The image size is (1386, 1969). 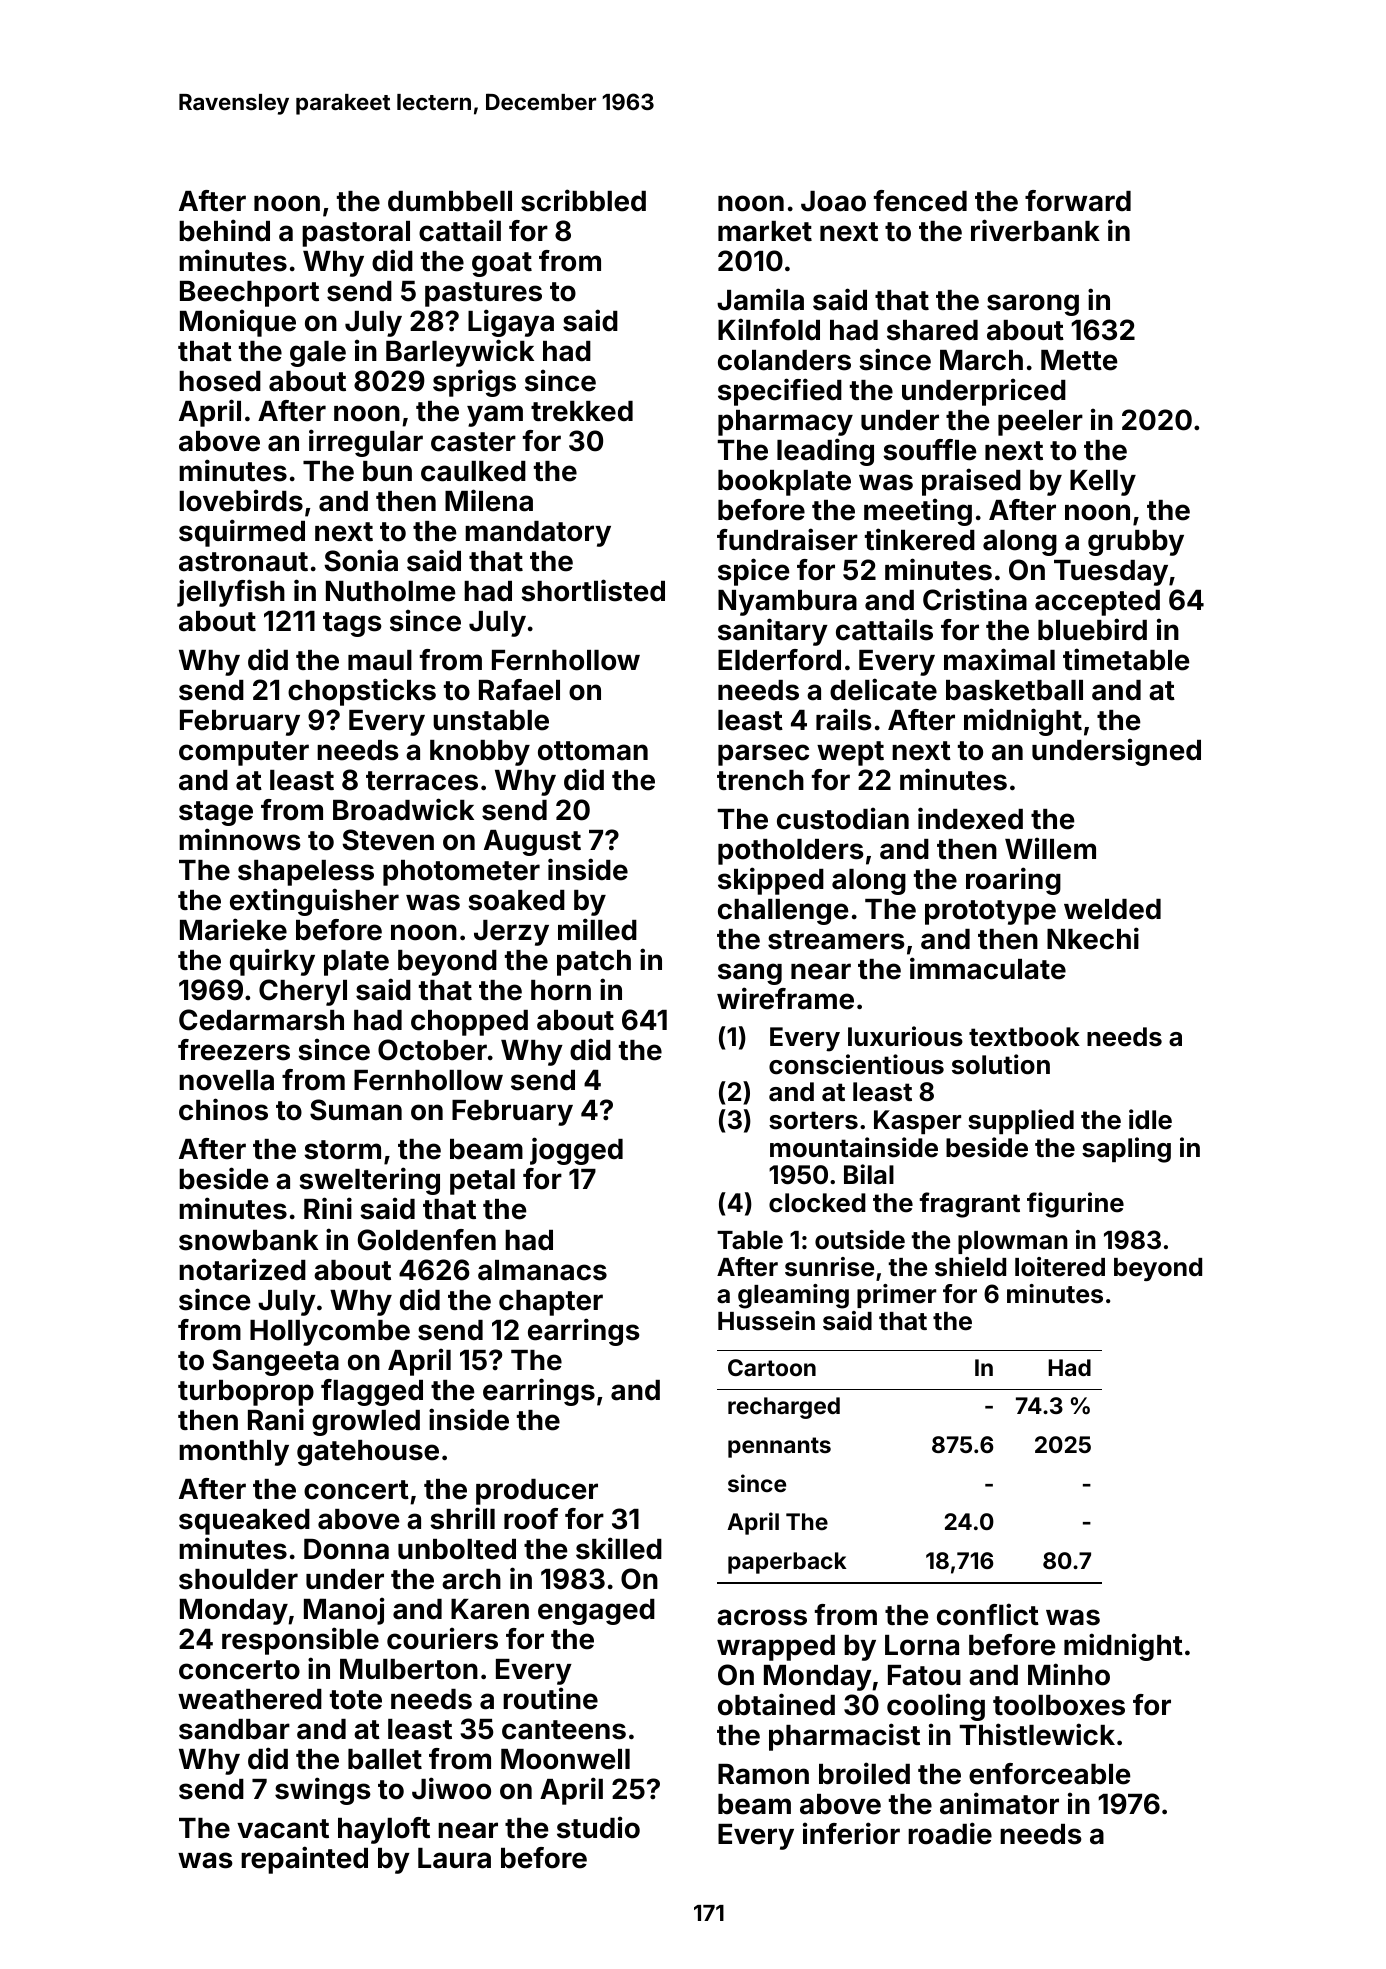 I want to click on Willem, so click(x=1050, y=848).
